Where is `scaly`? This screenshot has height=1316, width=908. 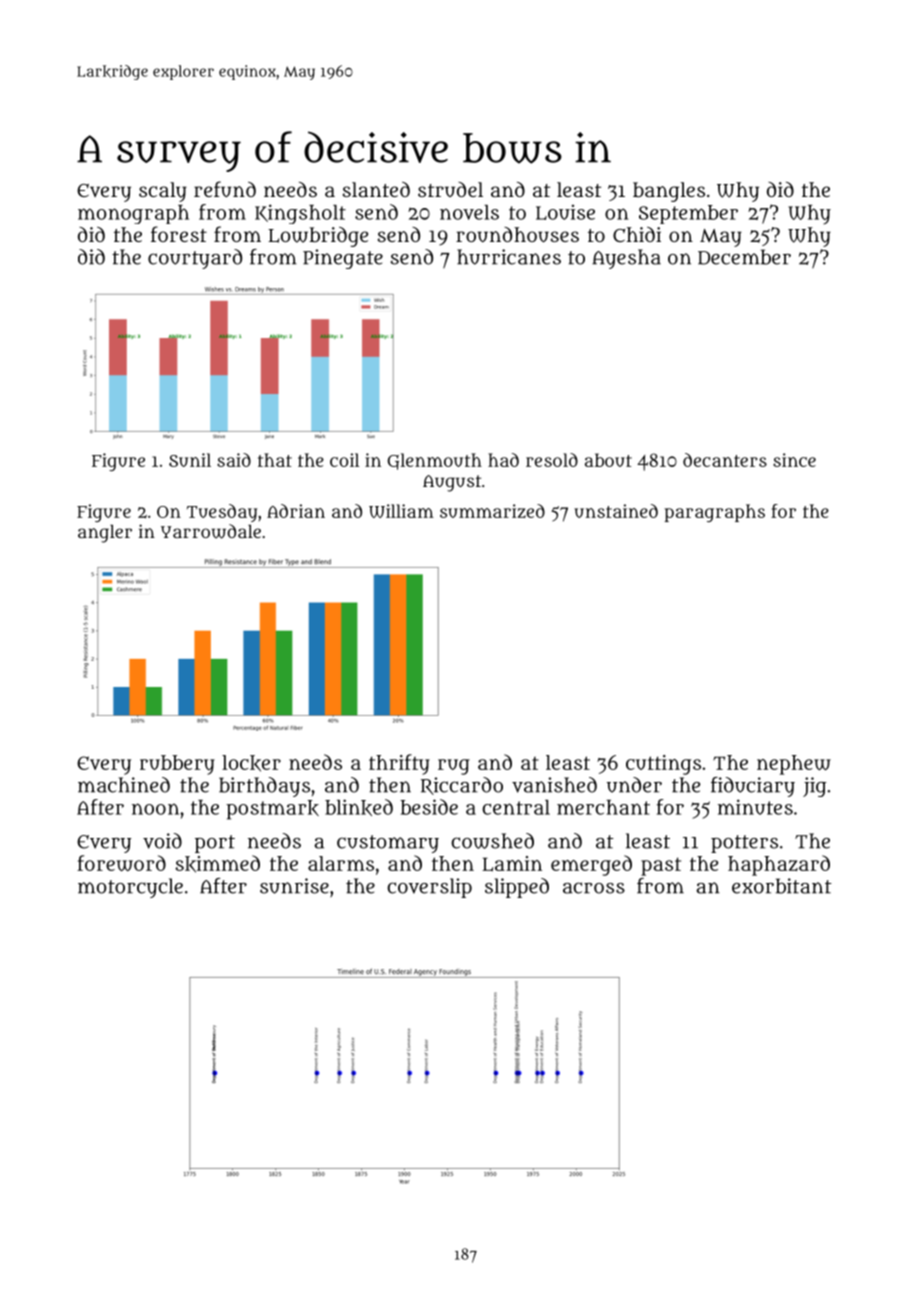
scaly is located at coordinates (163, 192).
